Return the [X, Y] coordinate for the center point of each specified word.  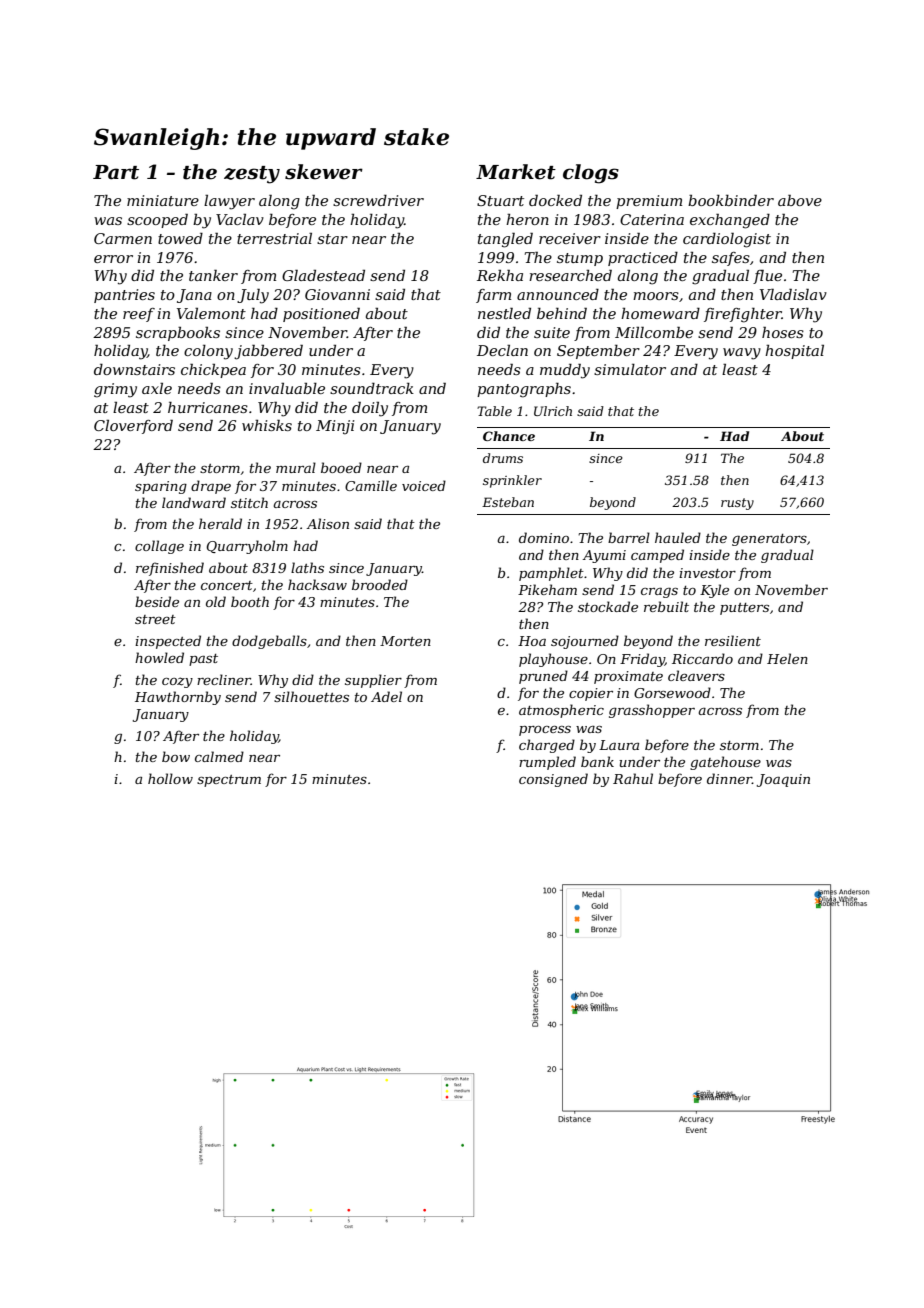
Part [116, 172]
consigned [553, 780]
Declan [502, 350]
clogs [591, 174]
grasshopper [652, 711]
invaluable [287, 388]
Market [516, 172]
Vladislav [793, 294]
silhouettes [311, 696]
